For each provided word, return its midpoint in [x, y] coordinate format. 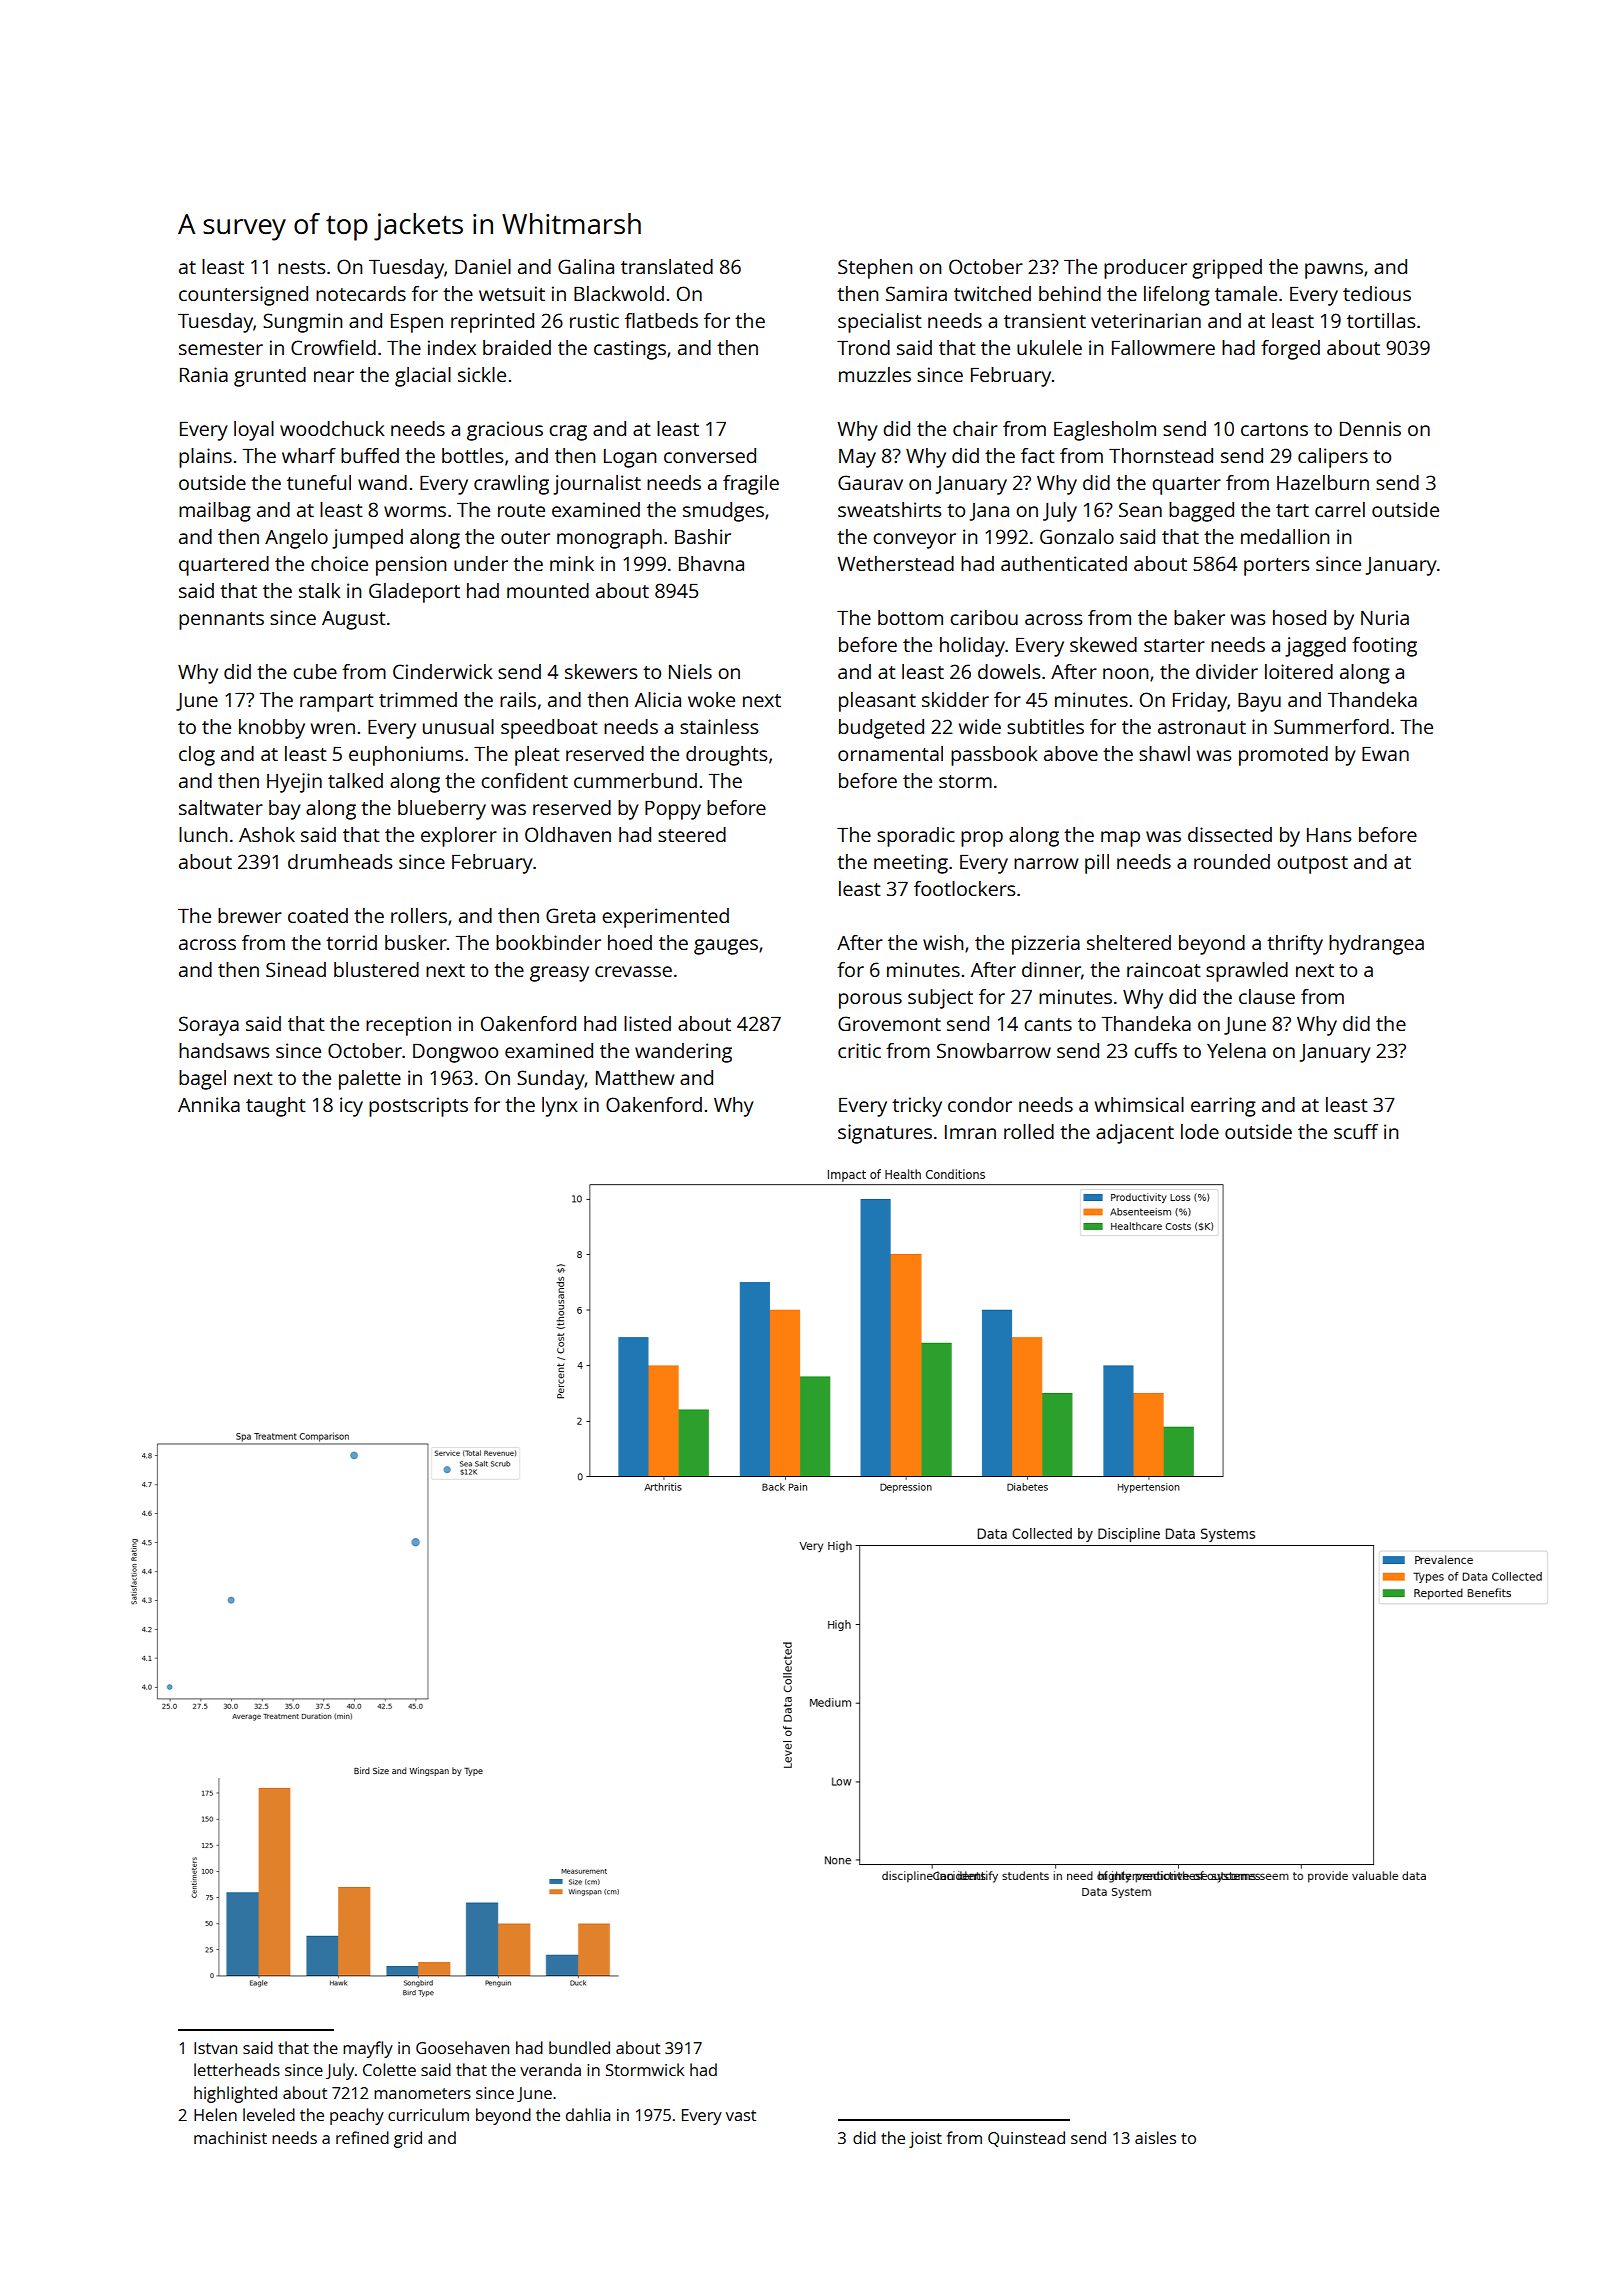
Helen [215, 2114]
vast [741, 2115]
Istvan [215, 2048]
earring [1223, 1107]
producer [1145, 269]
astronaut [1202, 727]
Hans [1329, 835]
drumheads [340, 861]
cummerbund [635, 780]
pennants [221, 621]
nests [301, 267]
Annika [209, 1104]
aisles [1155, 2137]
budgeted [881, 729]
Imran [970, 1132]
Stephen [875, 269]
